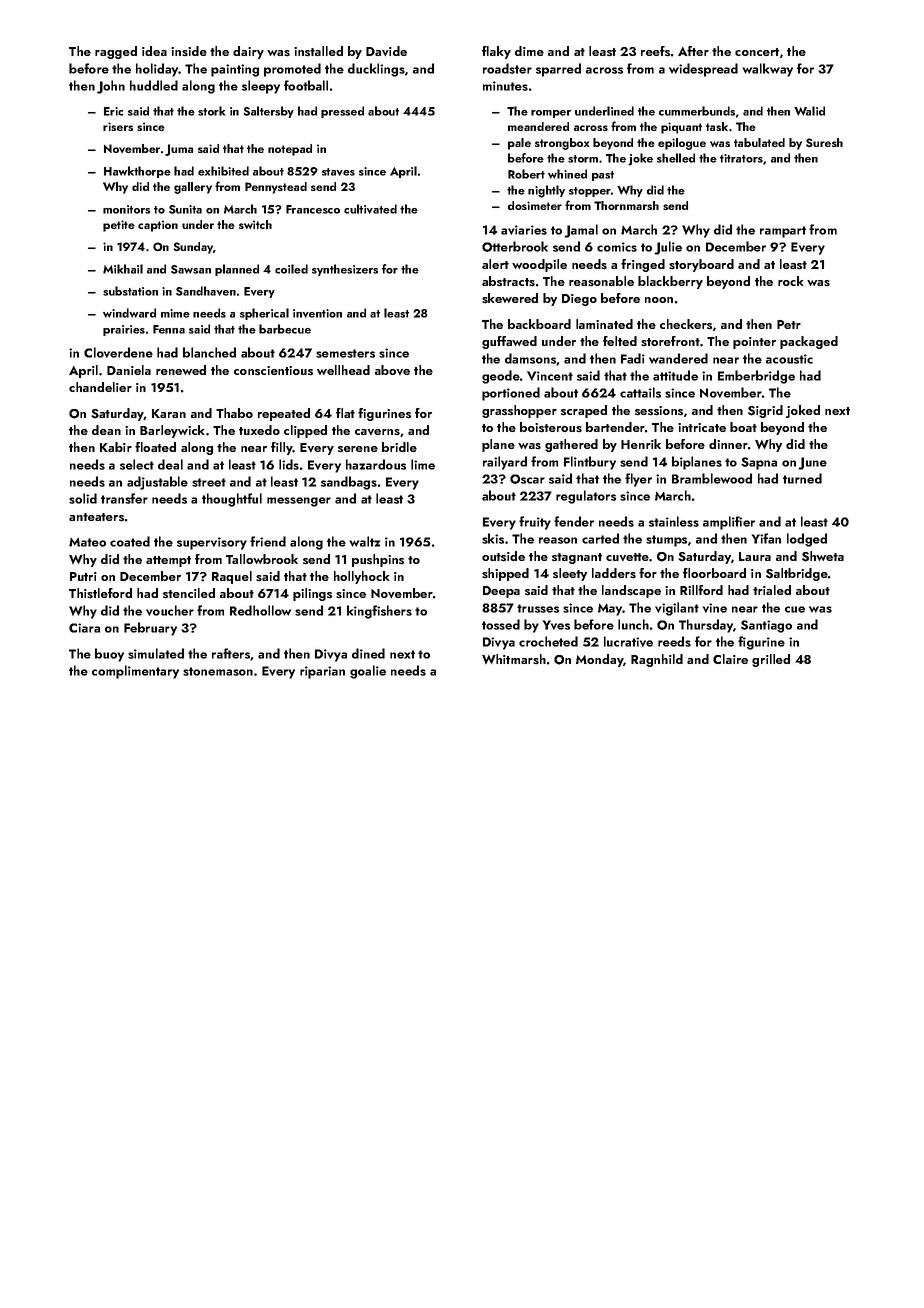  Describe the element at coordinates (111, 87) in the page. I see `John` at that location.
